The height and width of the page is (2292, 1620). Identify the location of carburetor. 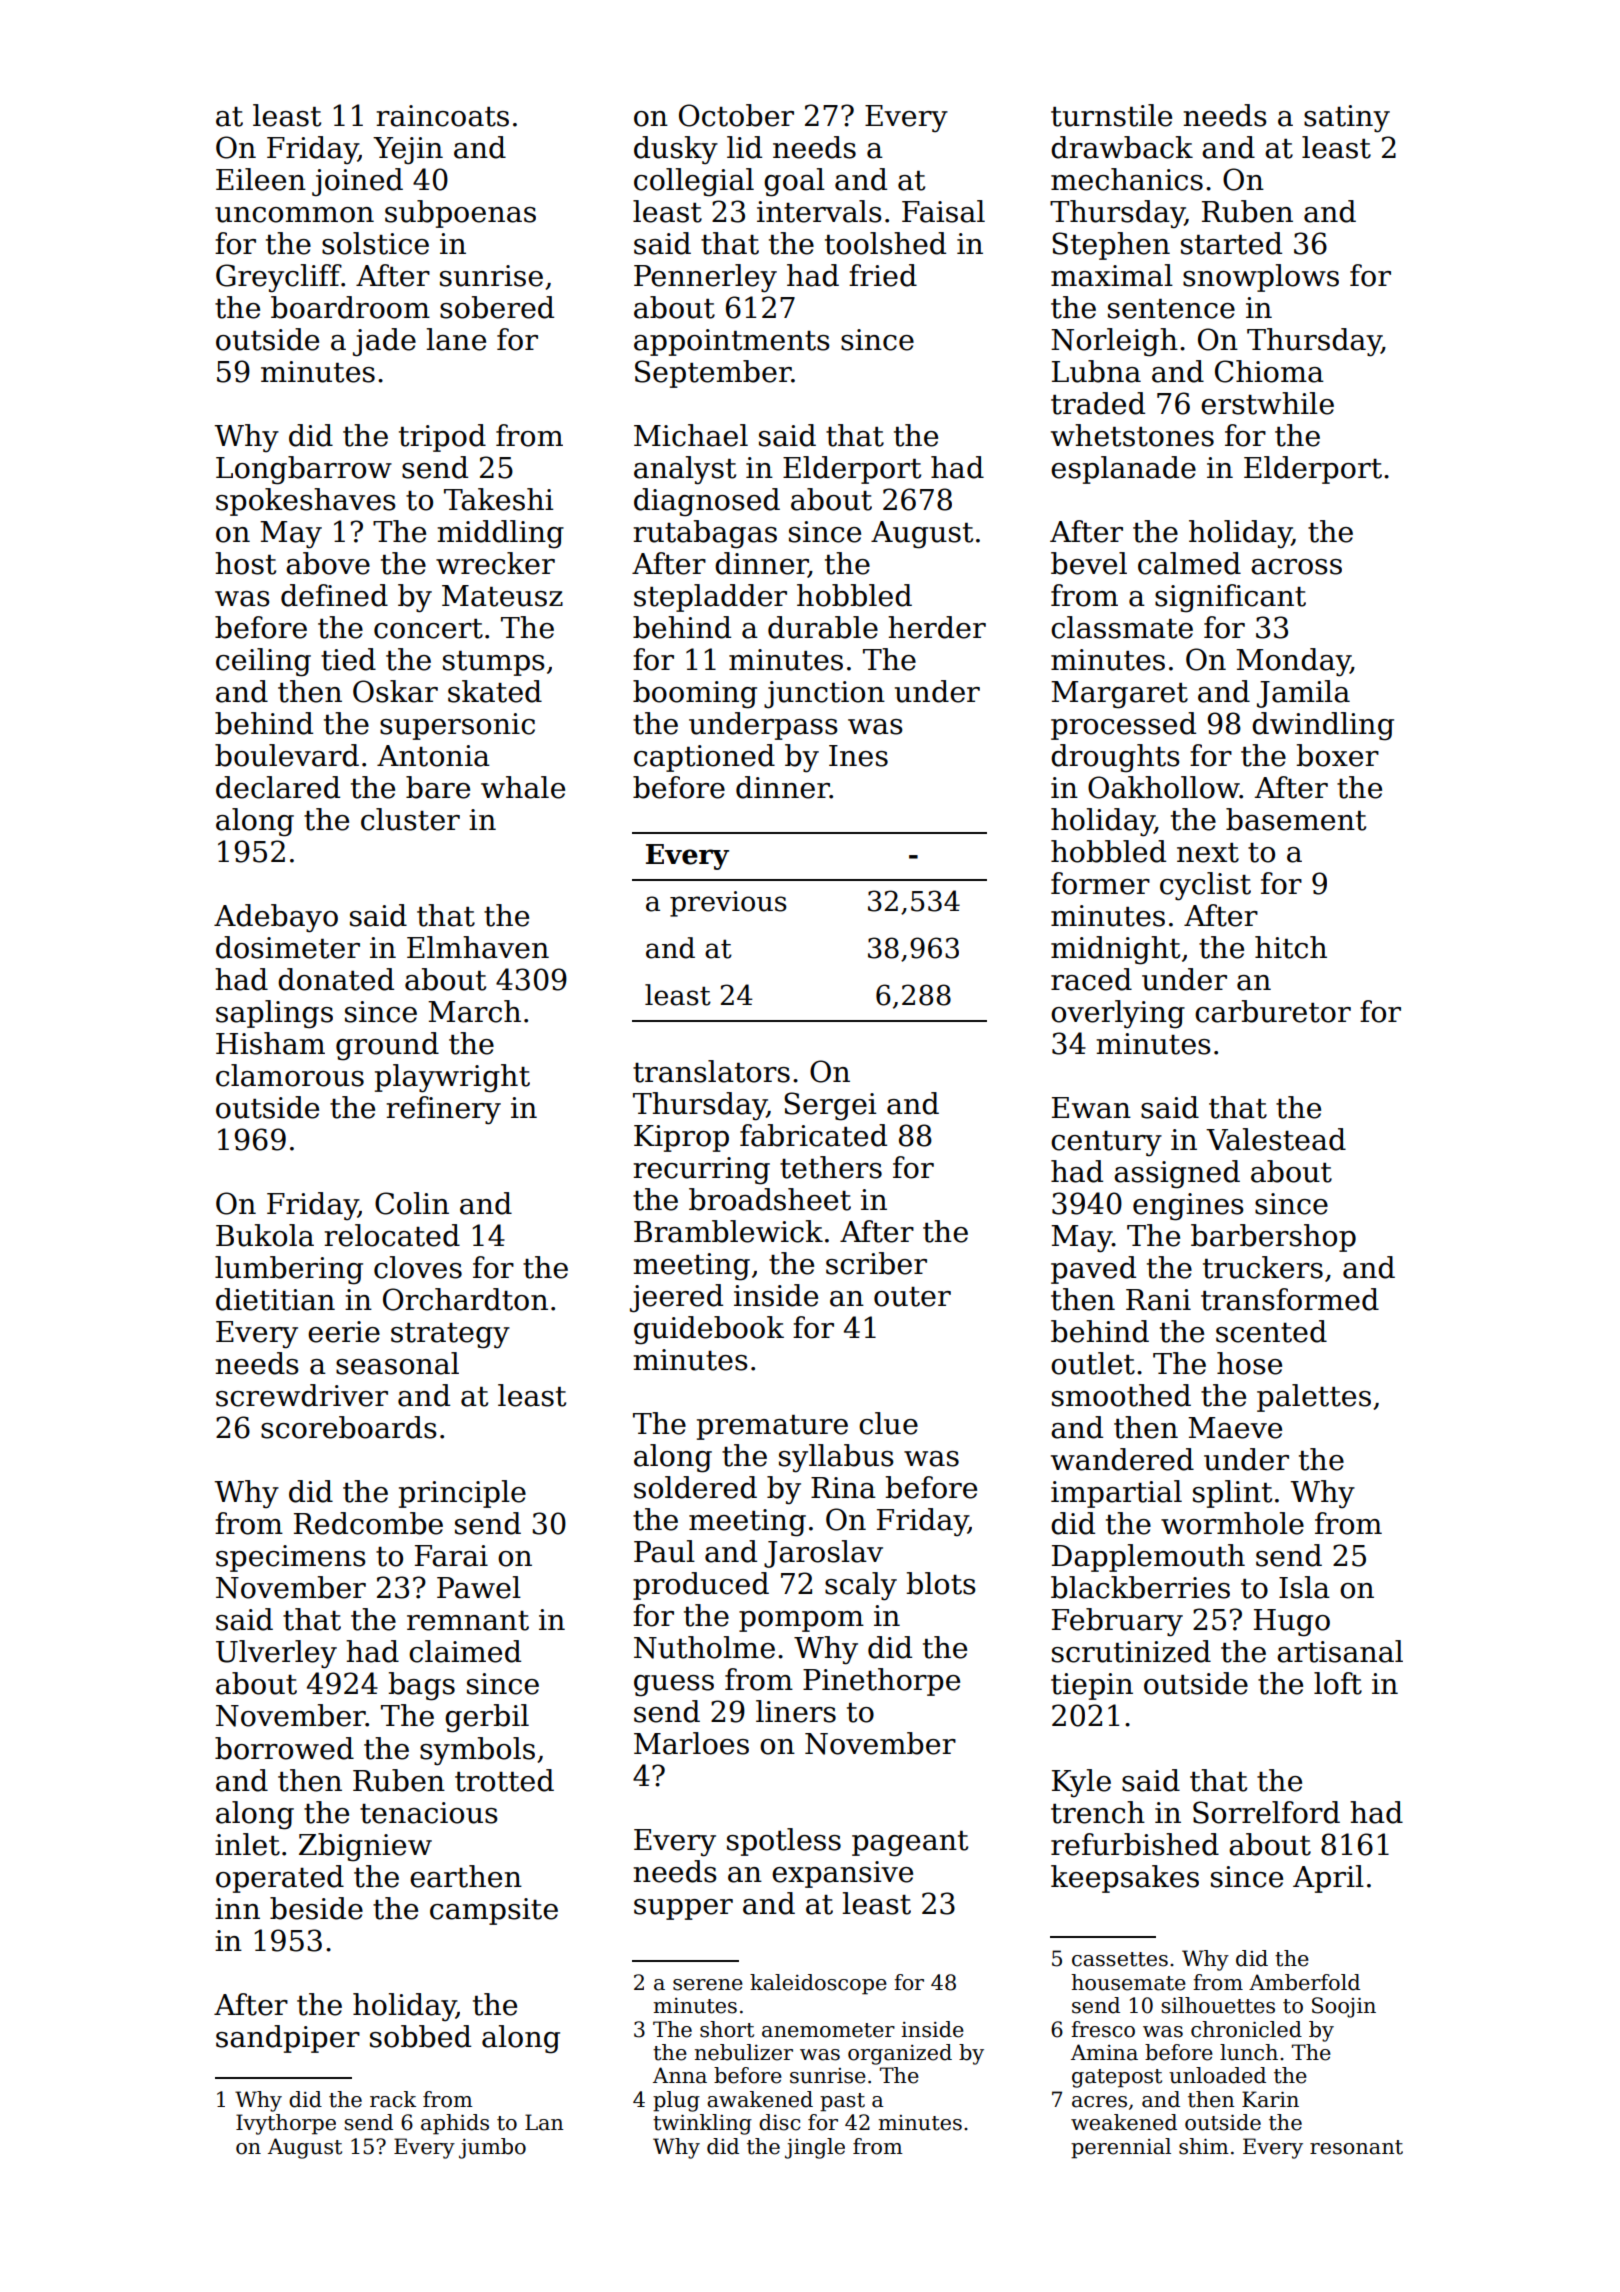
(1273, 1011).
